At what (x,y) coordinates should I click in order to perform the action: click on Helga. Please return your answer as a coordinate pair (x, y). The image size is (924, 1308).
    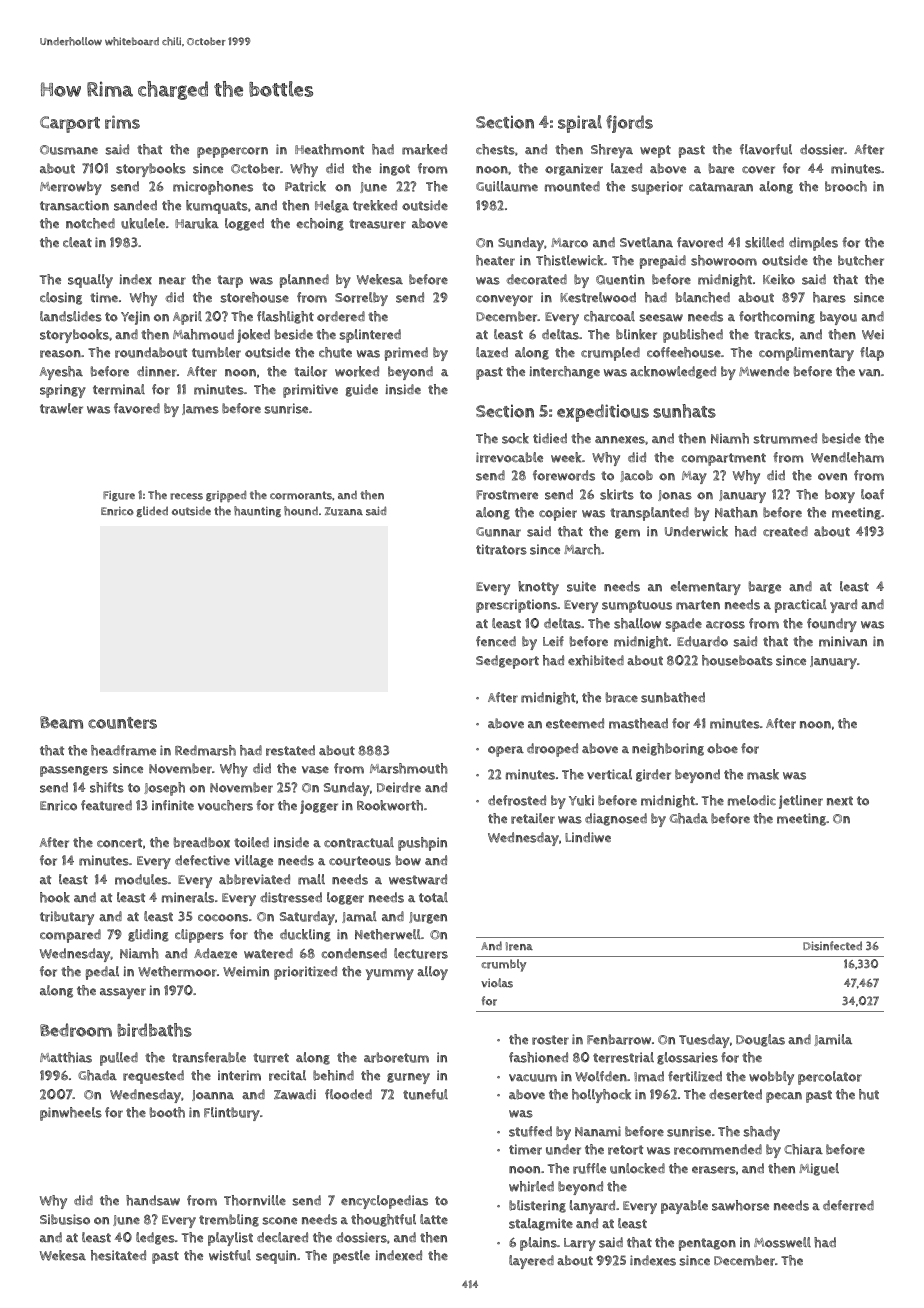
    Looking at the image, I should click on (332, 206).
